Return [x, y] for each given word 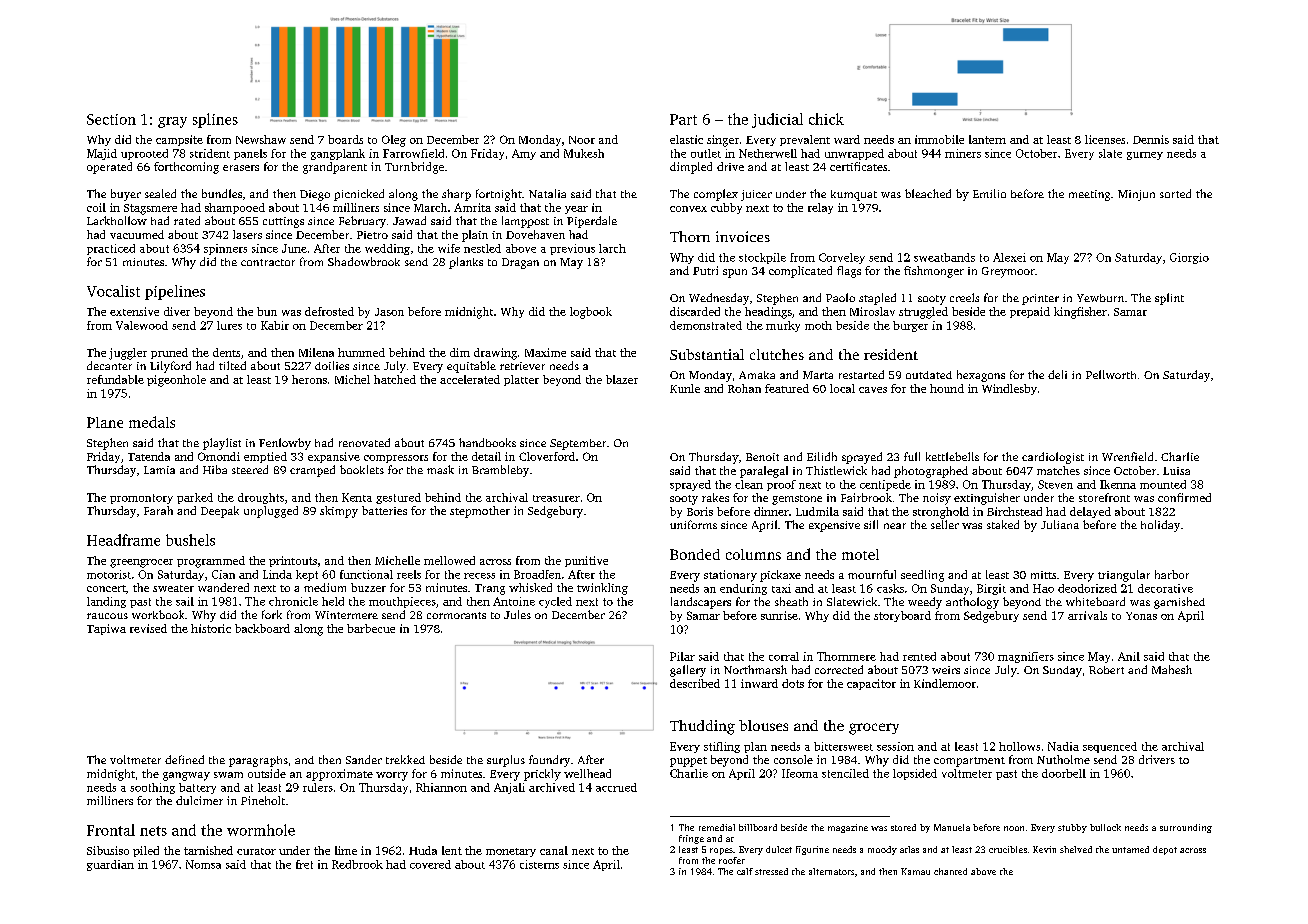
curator [256, 851]
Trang [490, 589]
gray [172, 122]
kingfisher [1080, 313]
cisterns [539, 864]
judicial [777, 120]
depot [1165, 850]
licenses [1105, 139]
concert [106, 588]
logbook [591, 313]
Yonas [1141, 616]
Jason [389, 312]
